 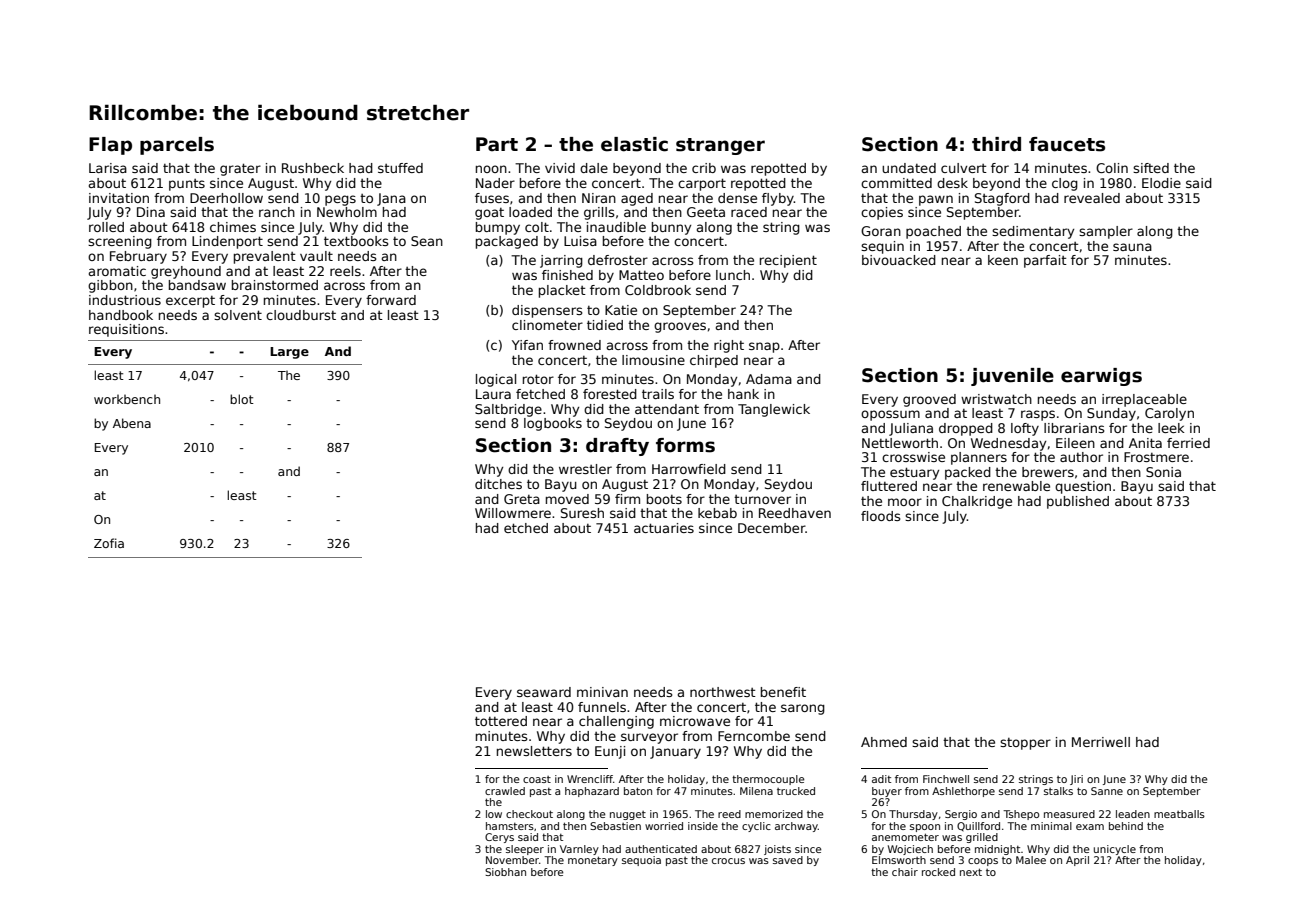 What do you see at coordinates (132, 423) in the document?
I see `Abena` at bounding box center [132, 423].
